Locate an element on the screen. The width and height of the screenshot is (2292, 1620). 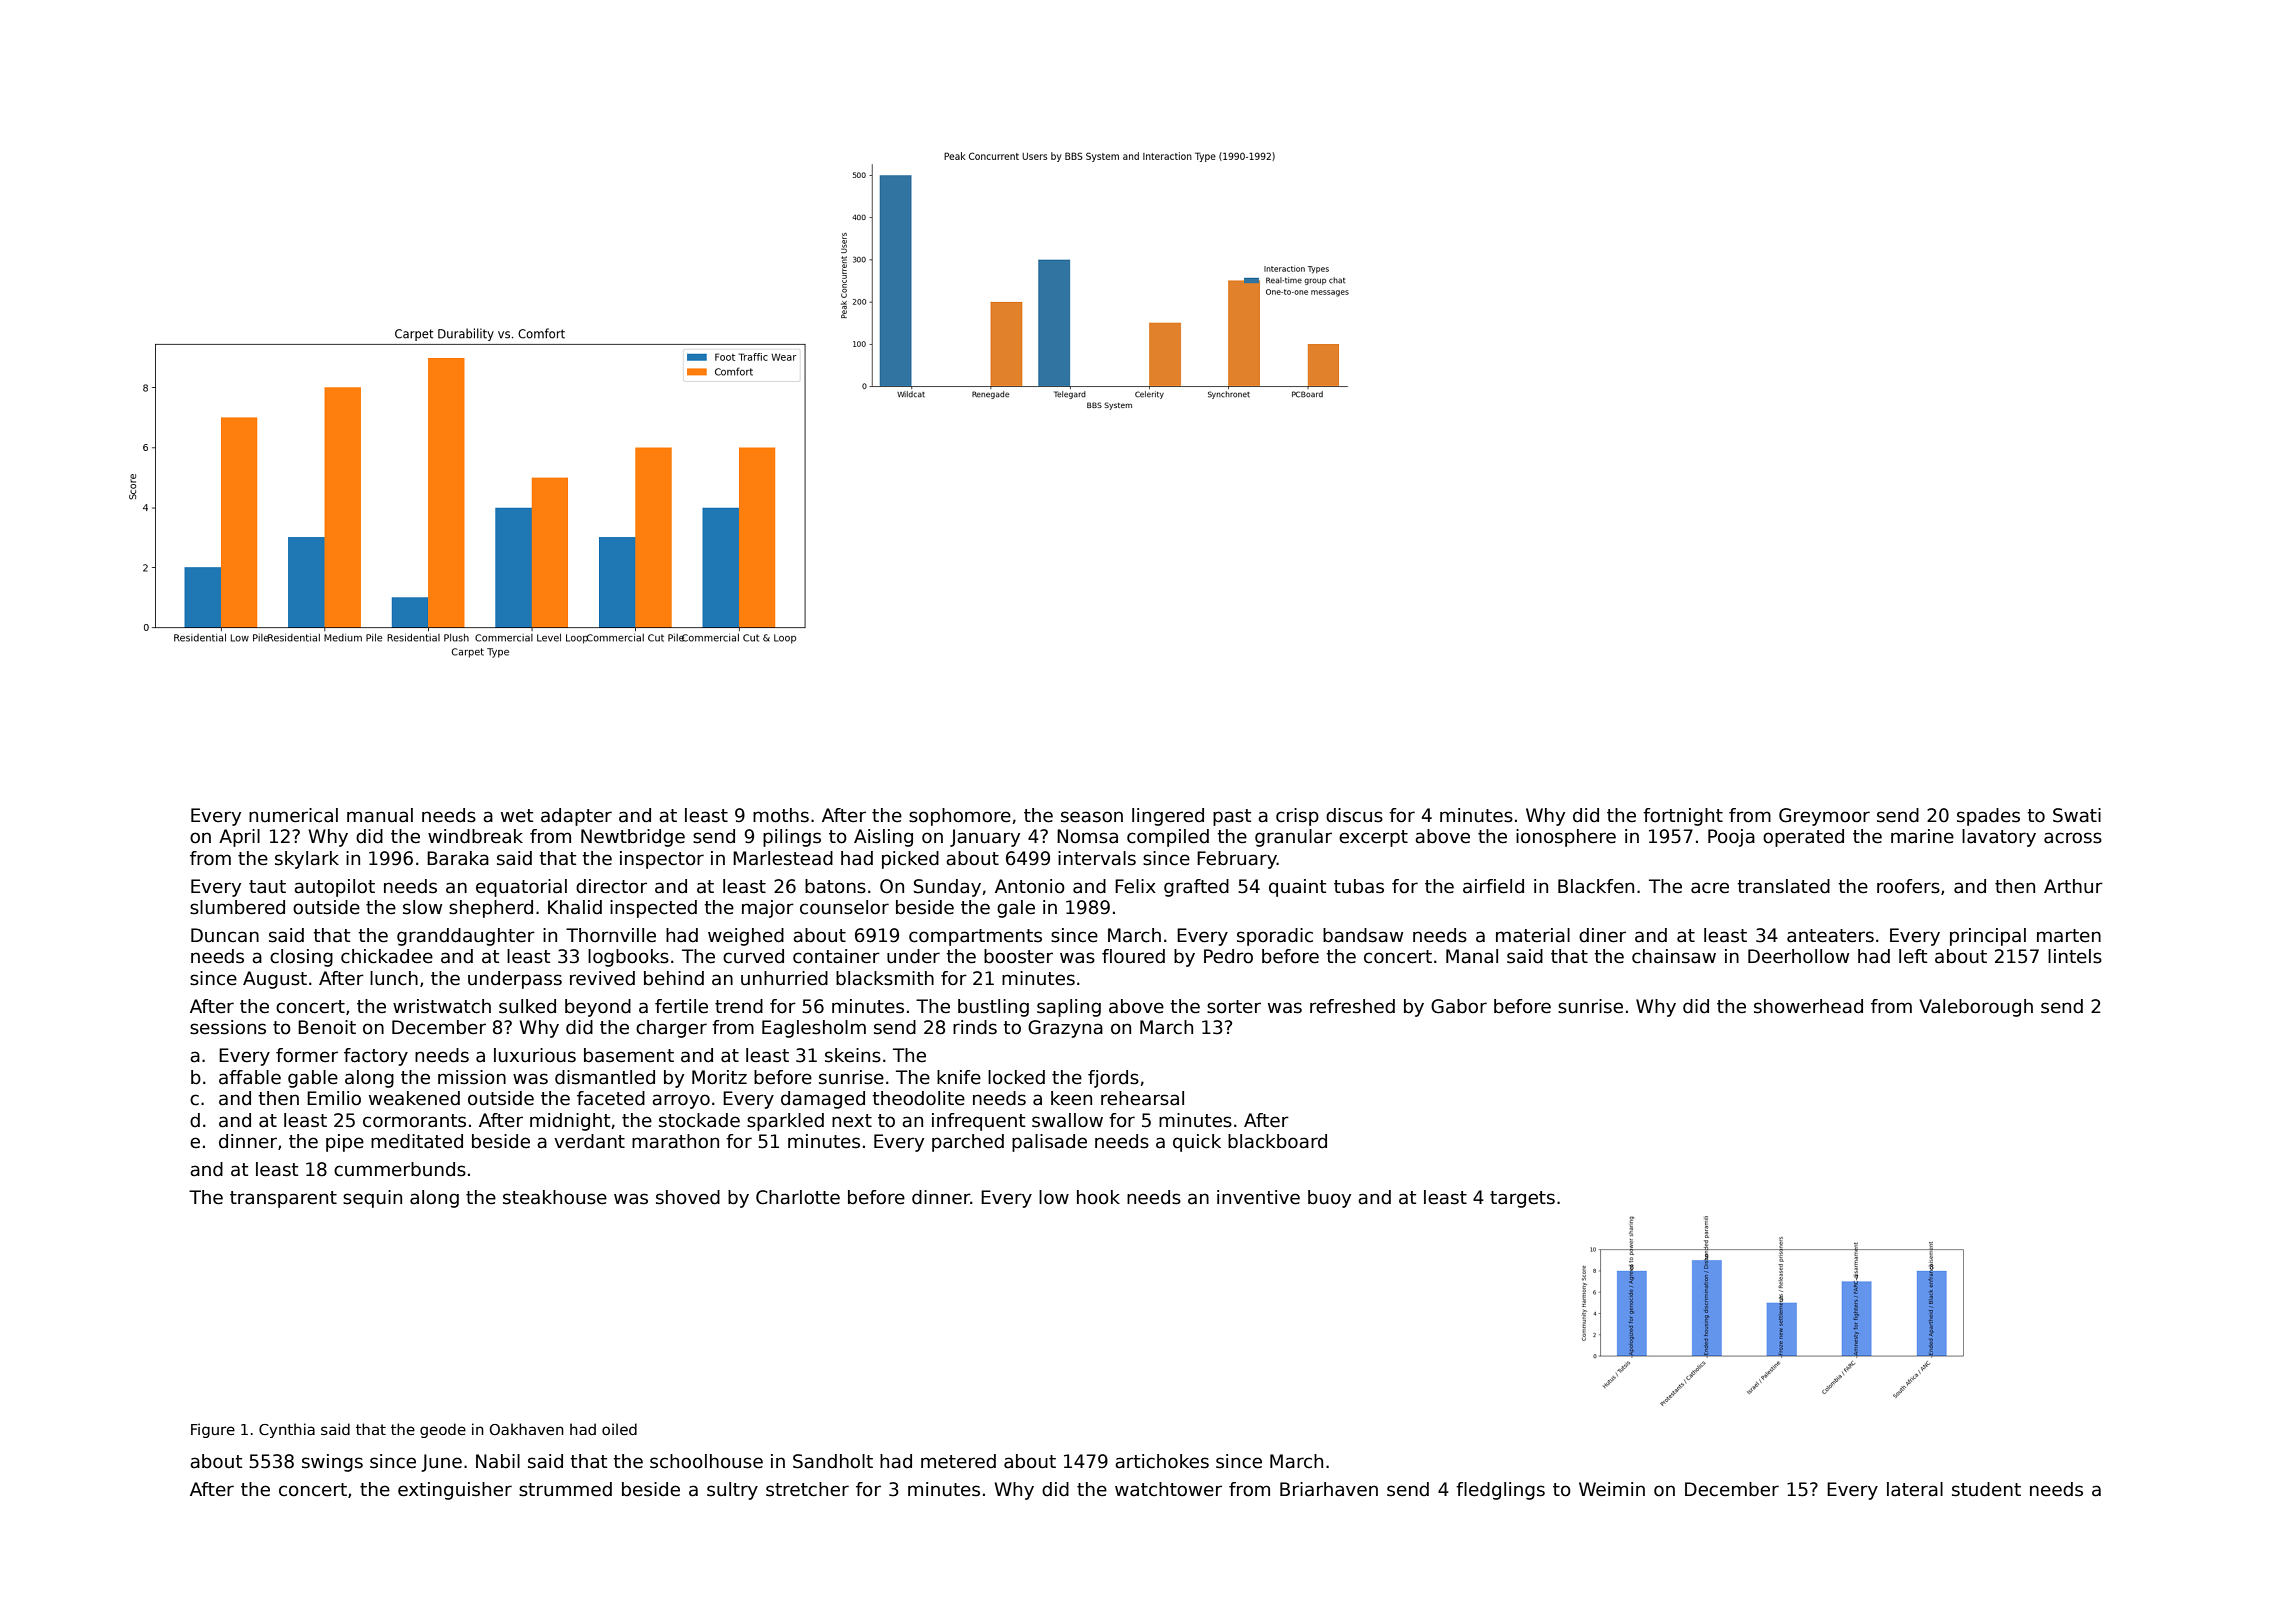
Pedro is located at coordinates (1228, 956).
